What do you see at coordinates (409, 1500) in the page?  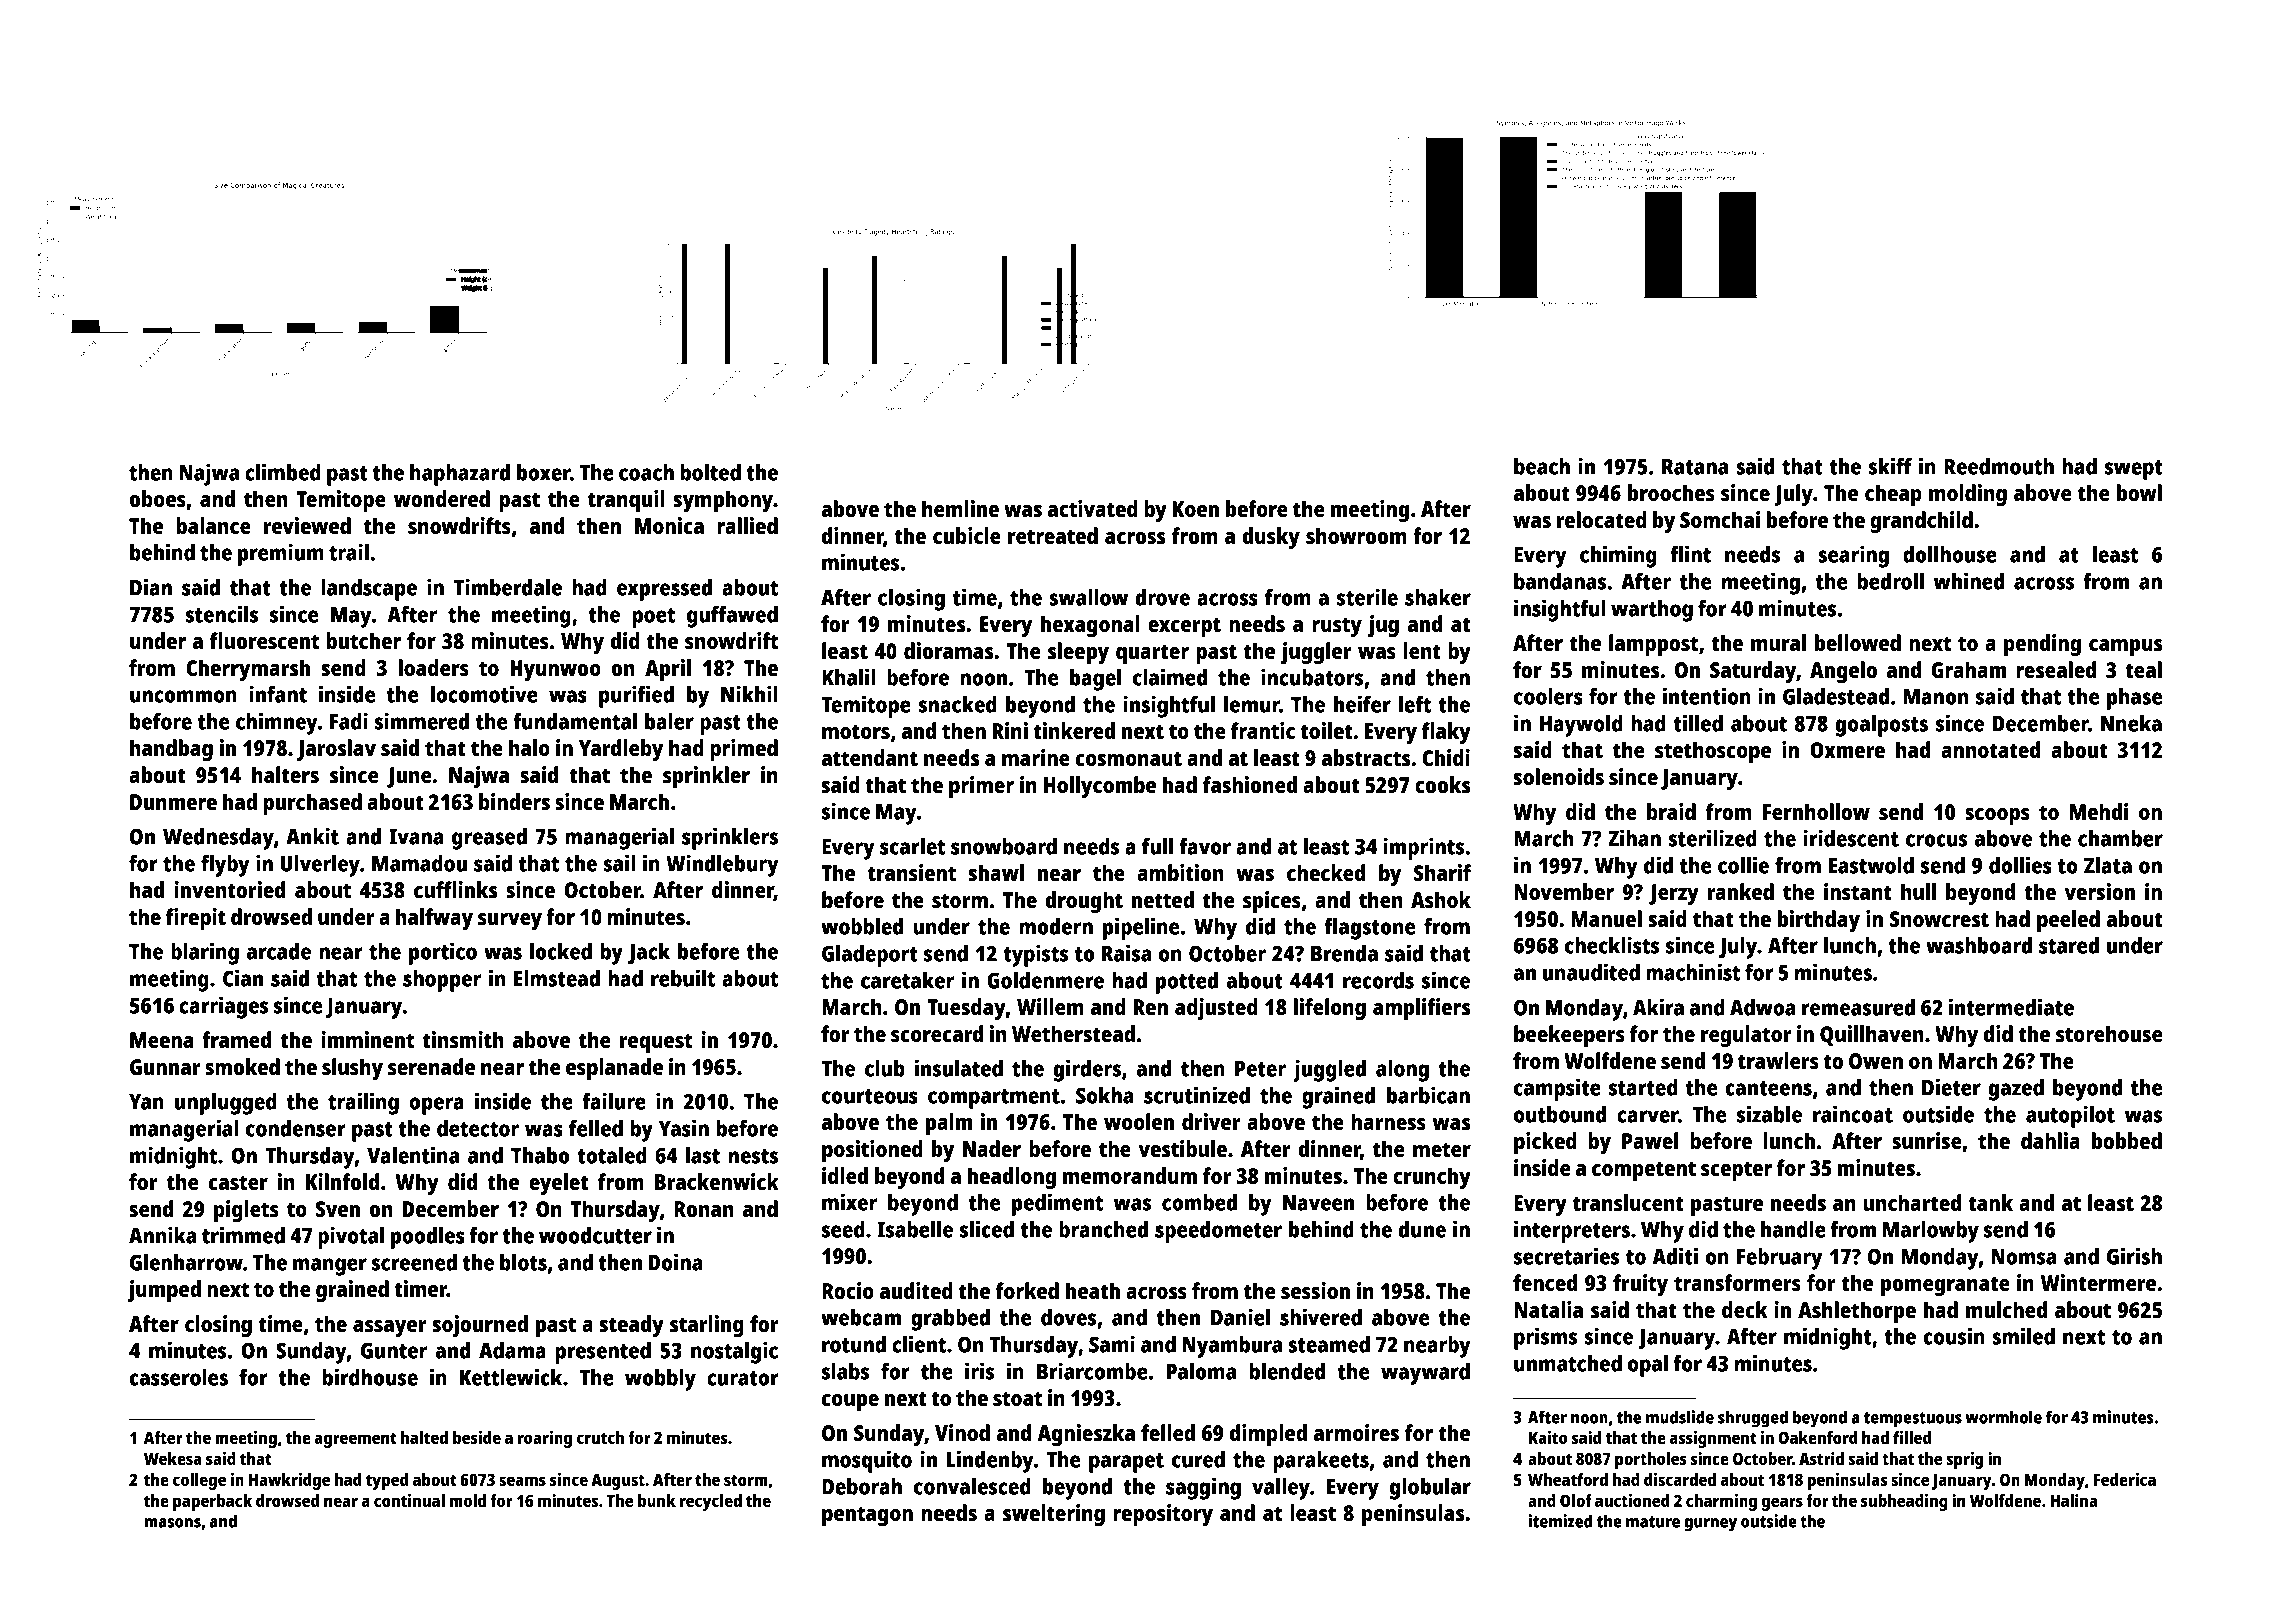 I see `continual` at bounding box center [409, 1500].
